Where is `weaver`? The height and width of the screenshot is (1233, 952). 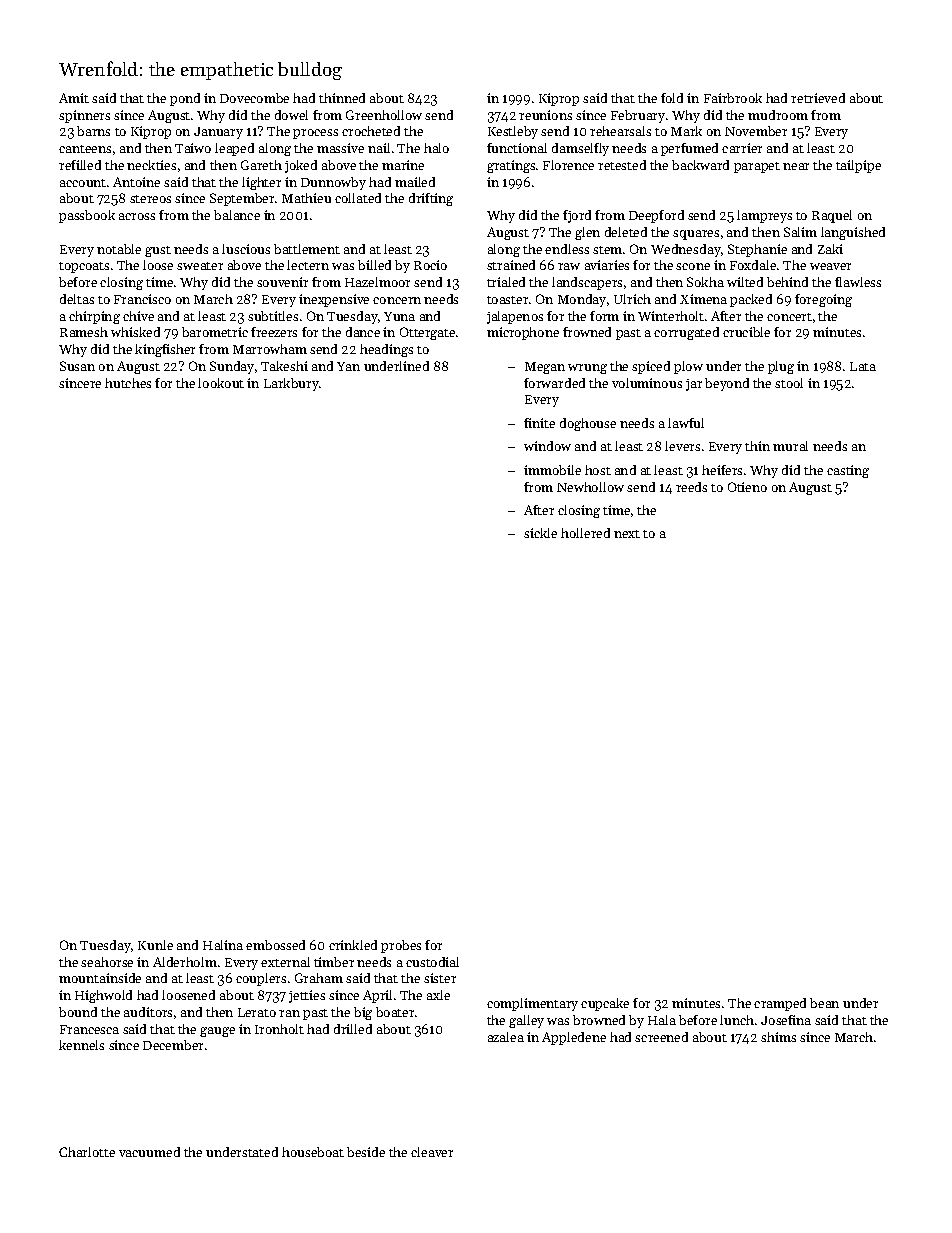 weaver is located at coordinates (830, 266).
